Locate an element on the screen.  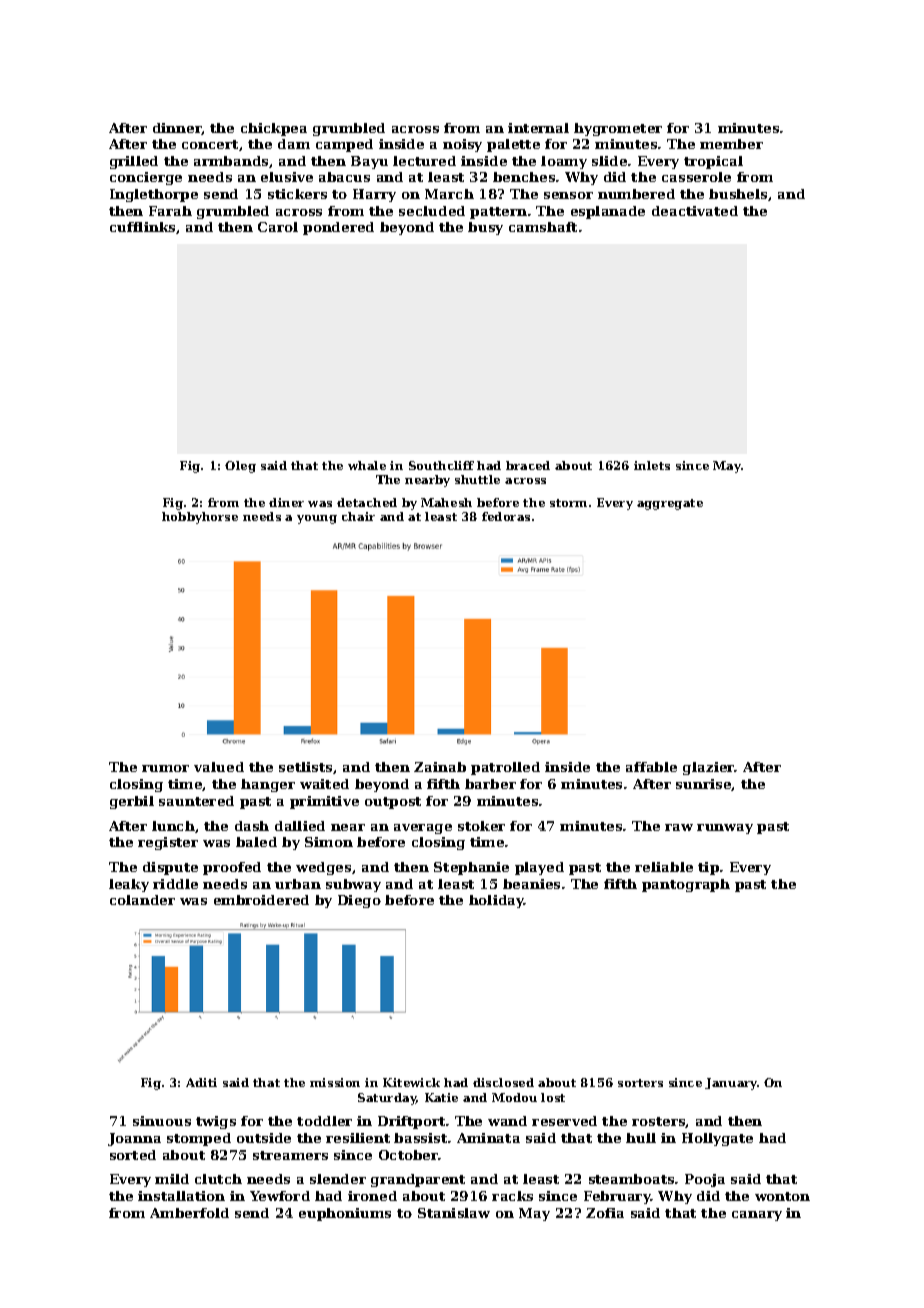
affable is located at coordinates (651, 767).
